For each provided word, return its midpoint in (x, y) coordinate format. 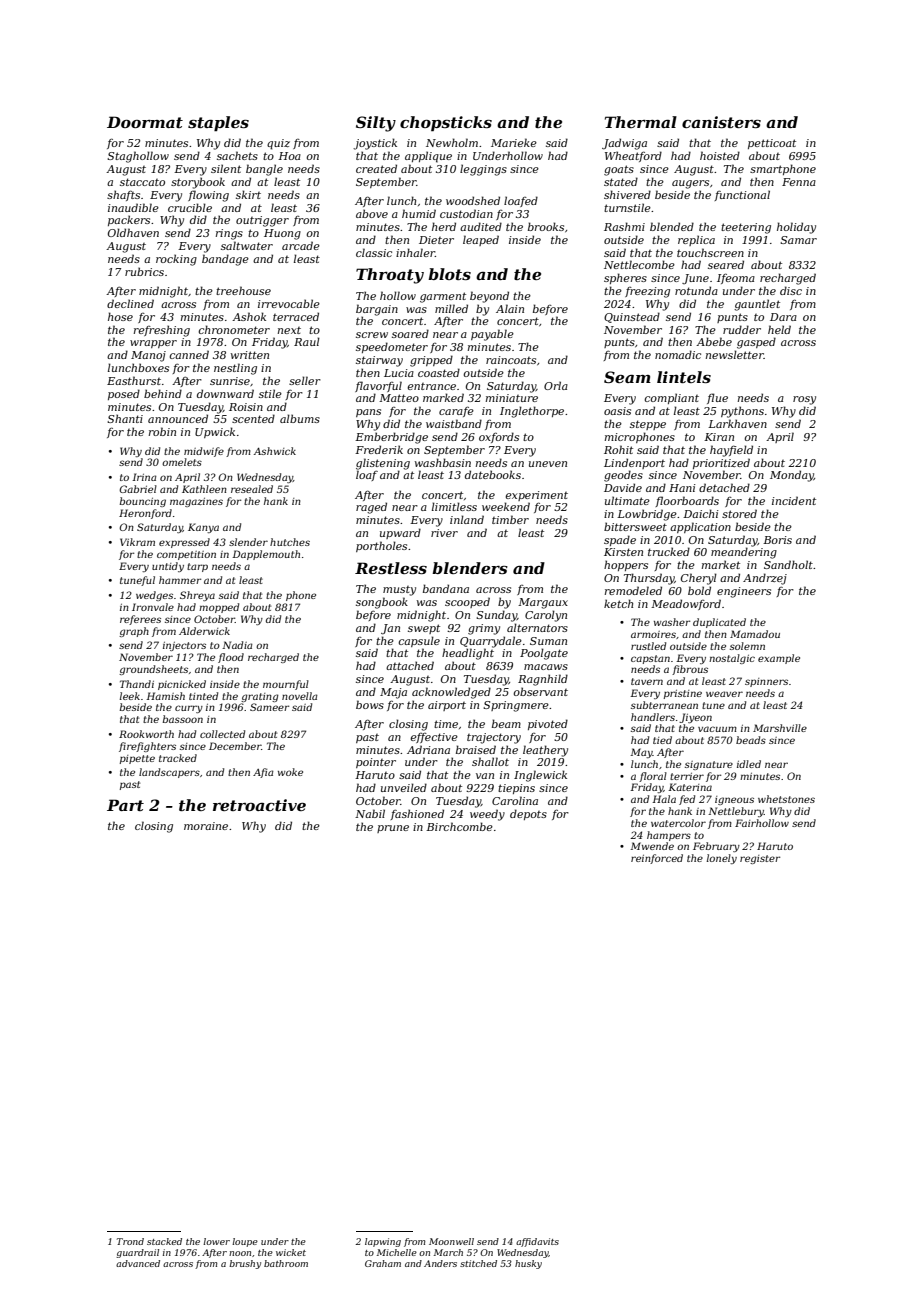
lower (216, 1241)
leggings (483, 170)
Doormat (145, 122)
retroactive (259, 805)
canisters (721, 122)
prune (393, 829)
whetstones (786, 799)
